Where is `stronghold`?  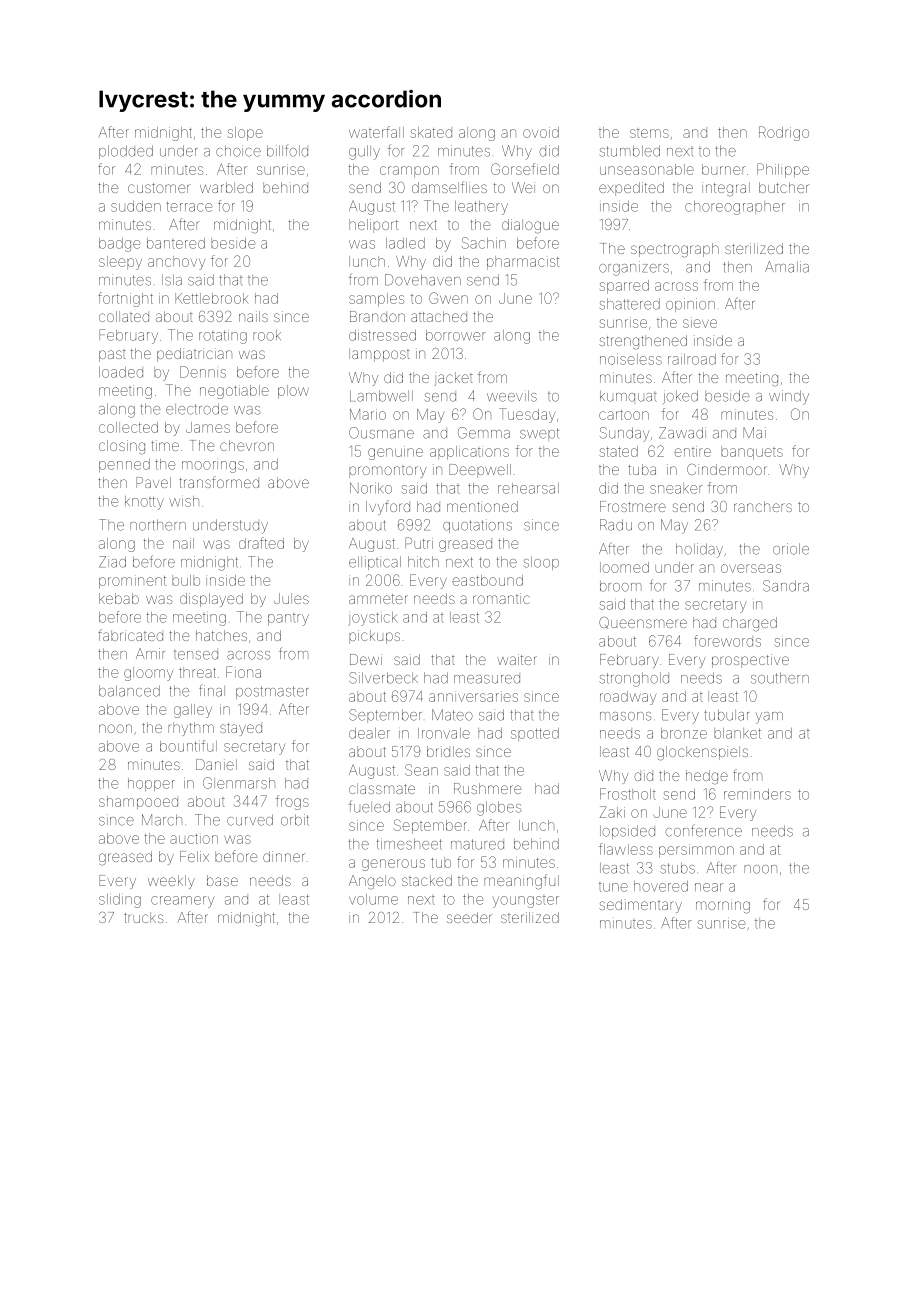 stronghold is located at coordinates (634, 679).
